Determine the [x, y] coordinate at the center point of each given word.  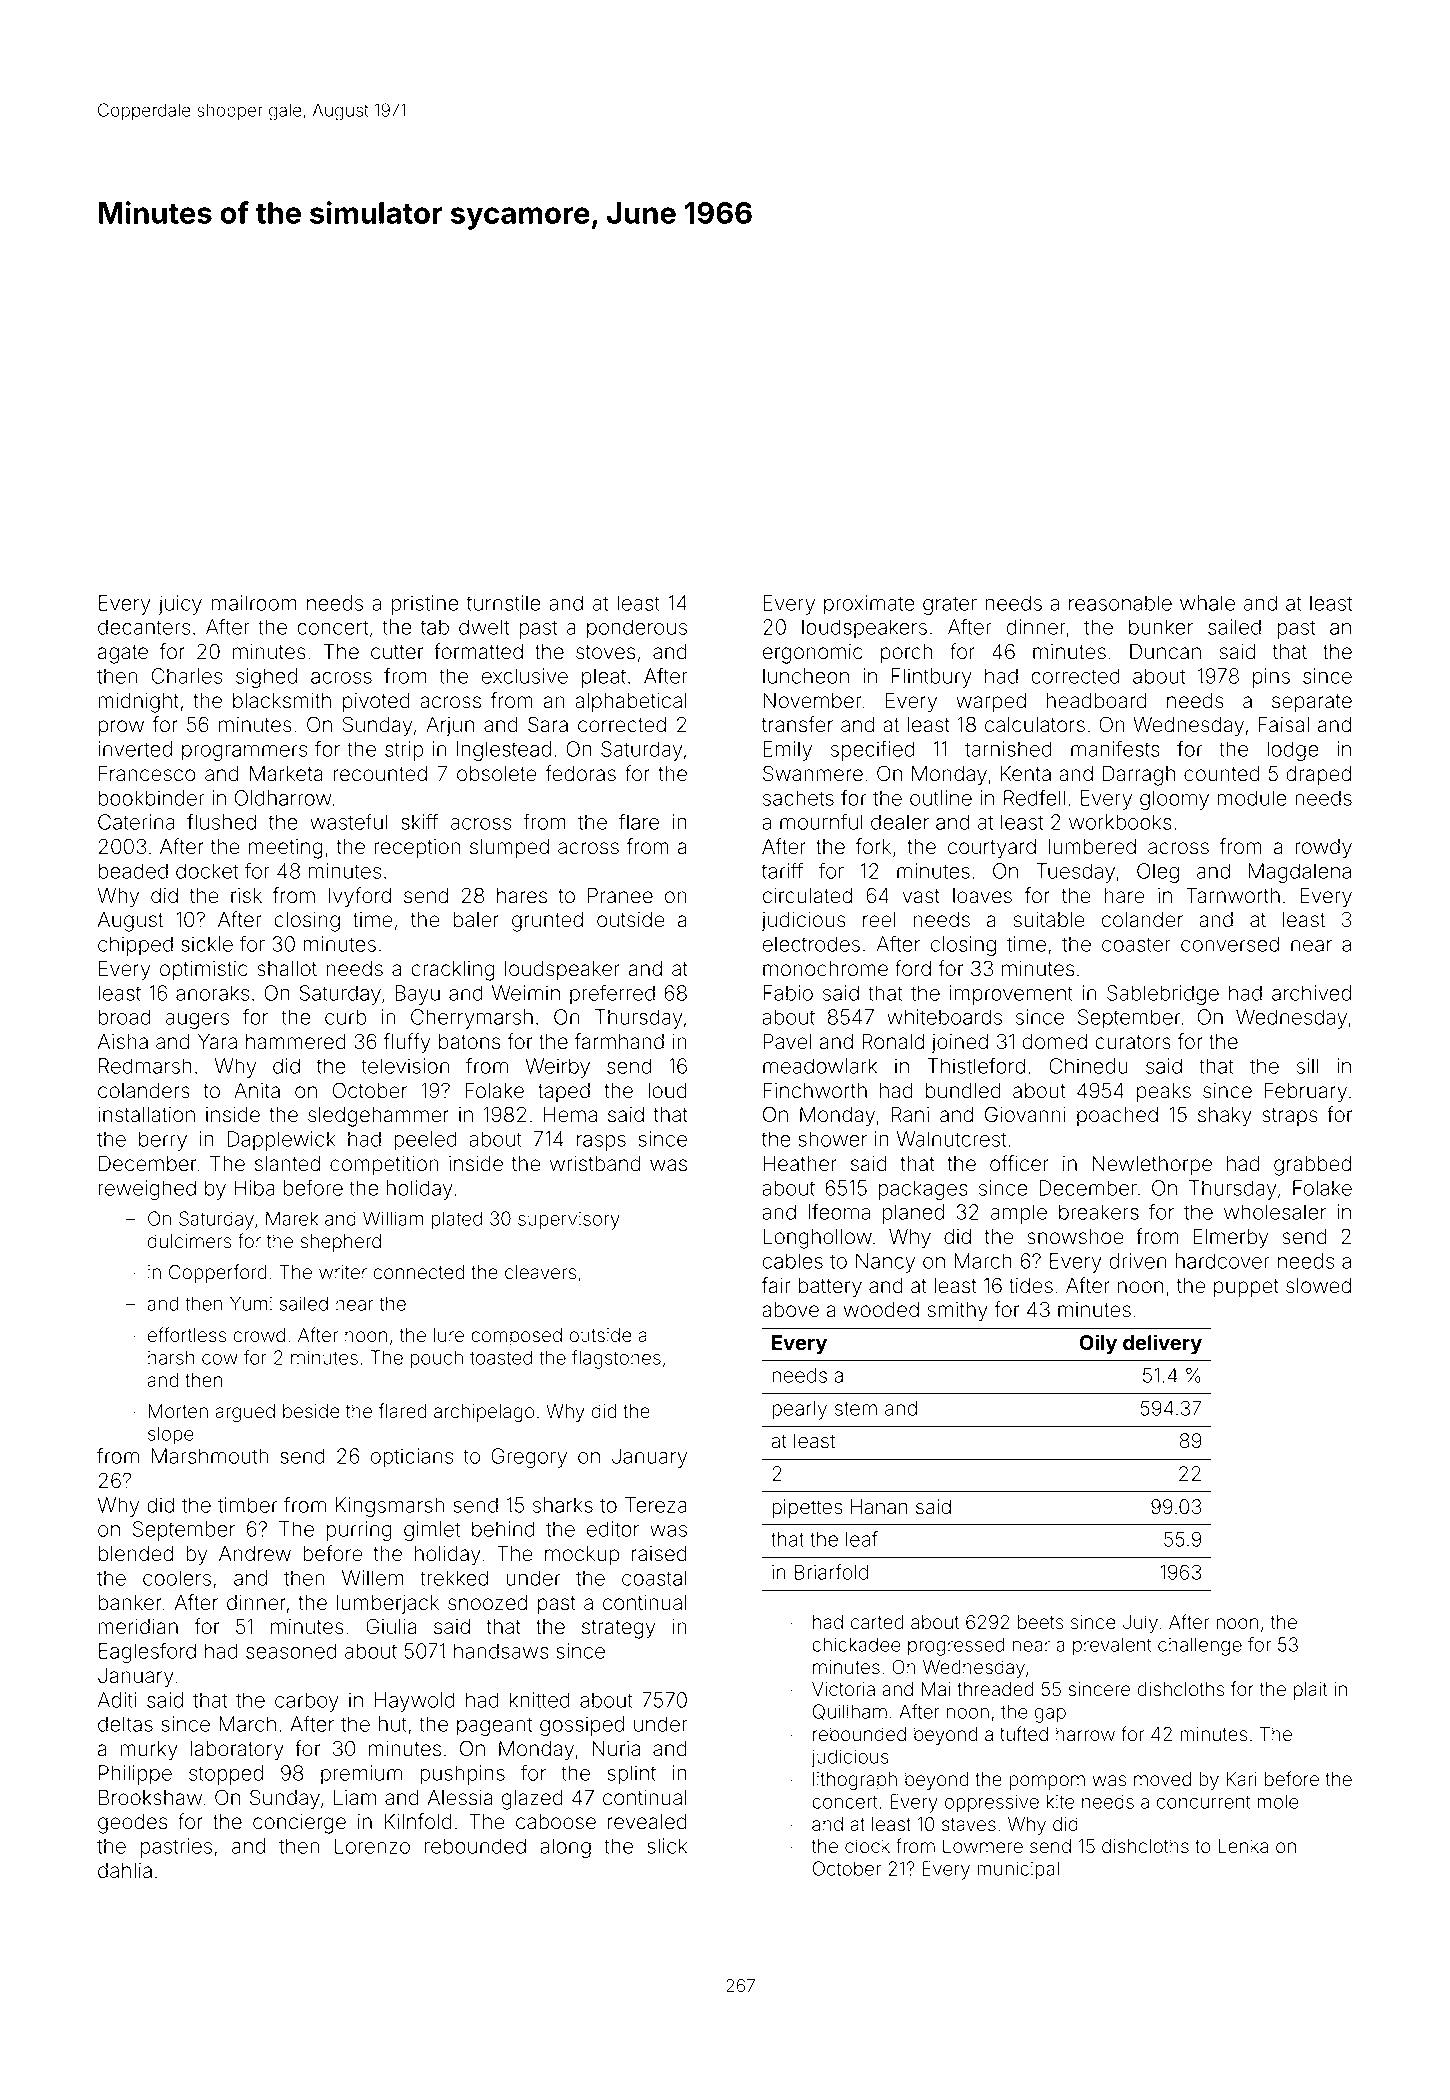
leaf [862, 1539]
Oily [1098, 1344]
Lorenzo [372, 1846]
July [1140, 1624]
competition [384, 1165]
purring [359, 1531]
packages [923, 1190]
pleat [604, 678]
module [1252, 798]
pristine [425, 605]
